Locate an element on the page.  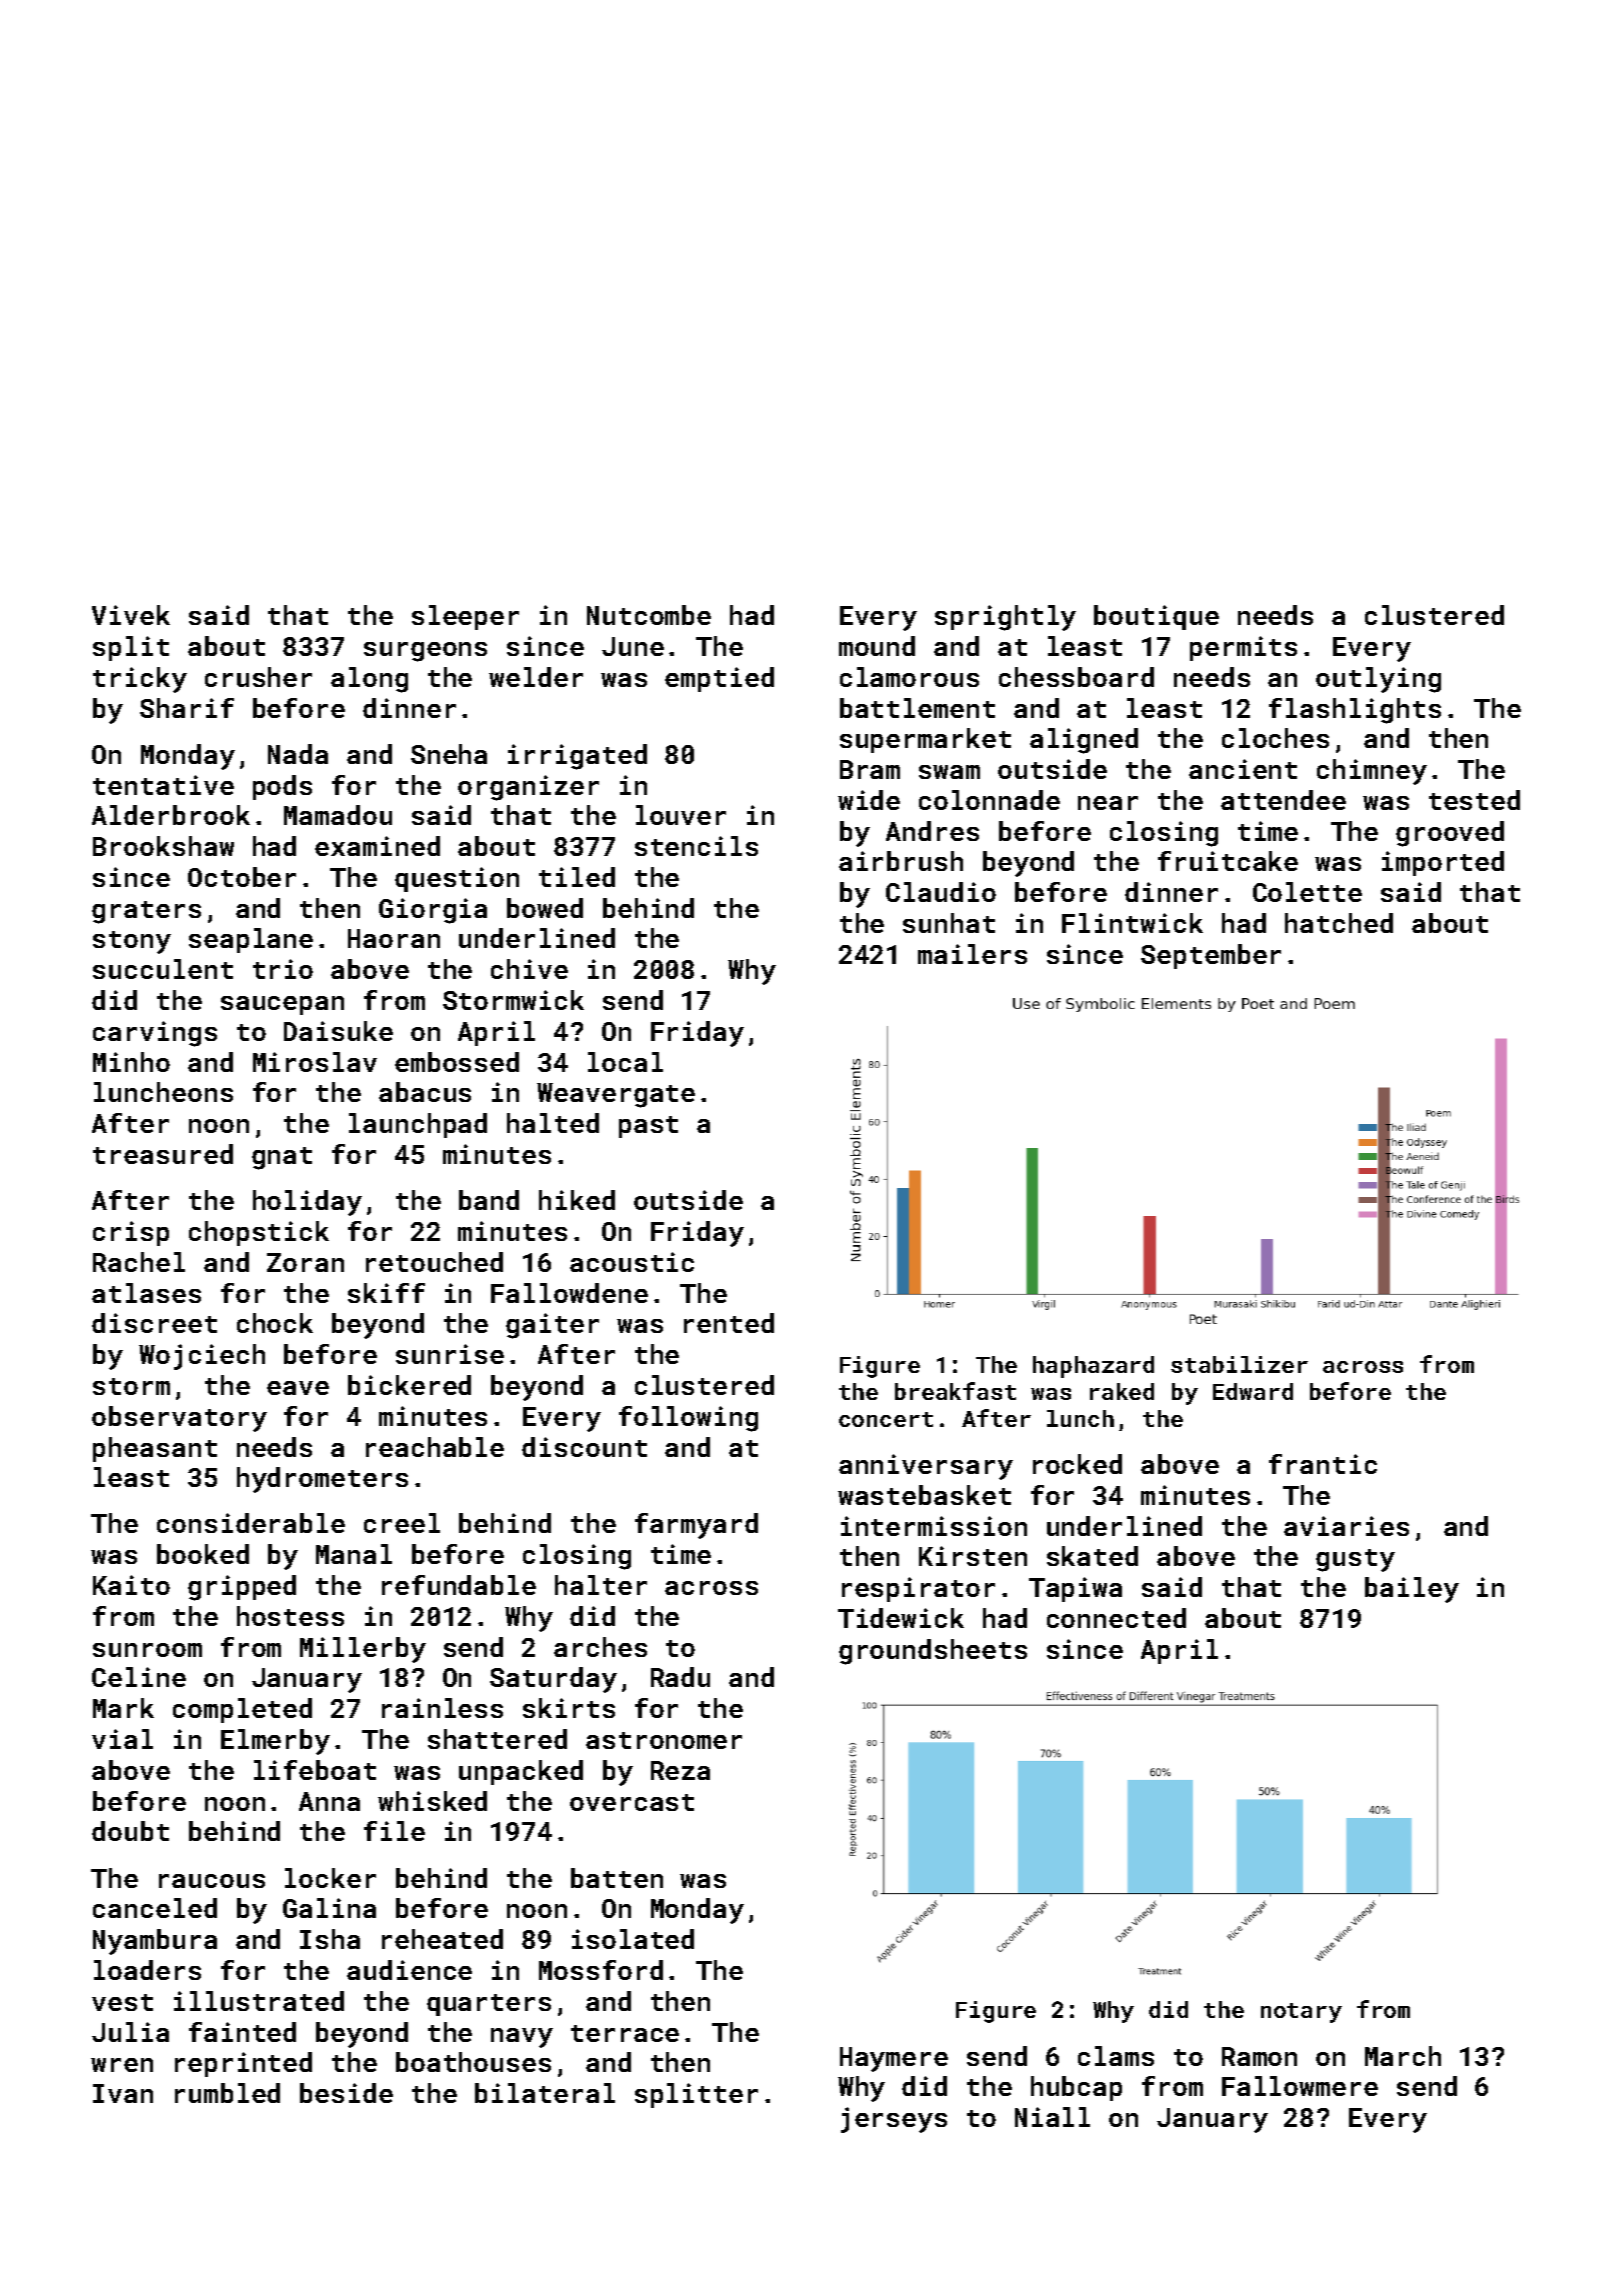
sleeper is located at coordinates (465, 617).
